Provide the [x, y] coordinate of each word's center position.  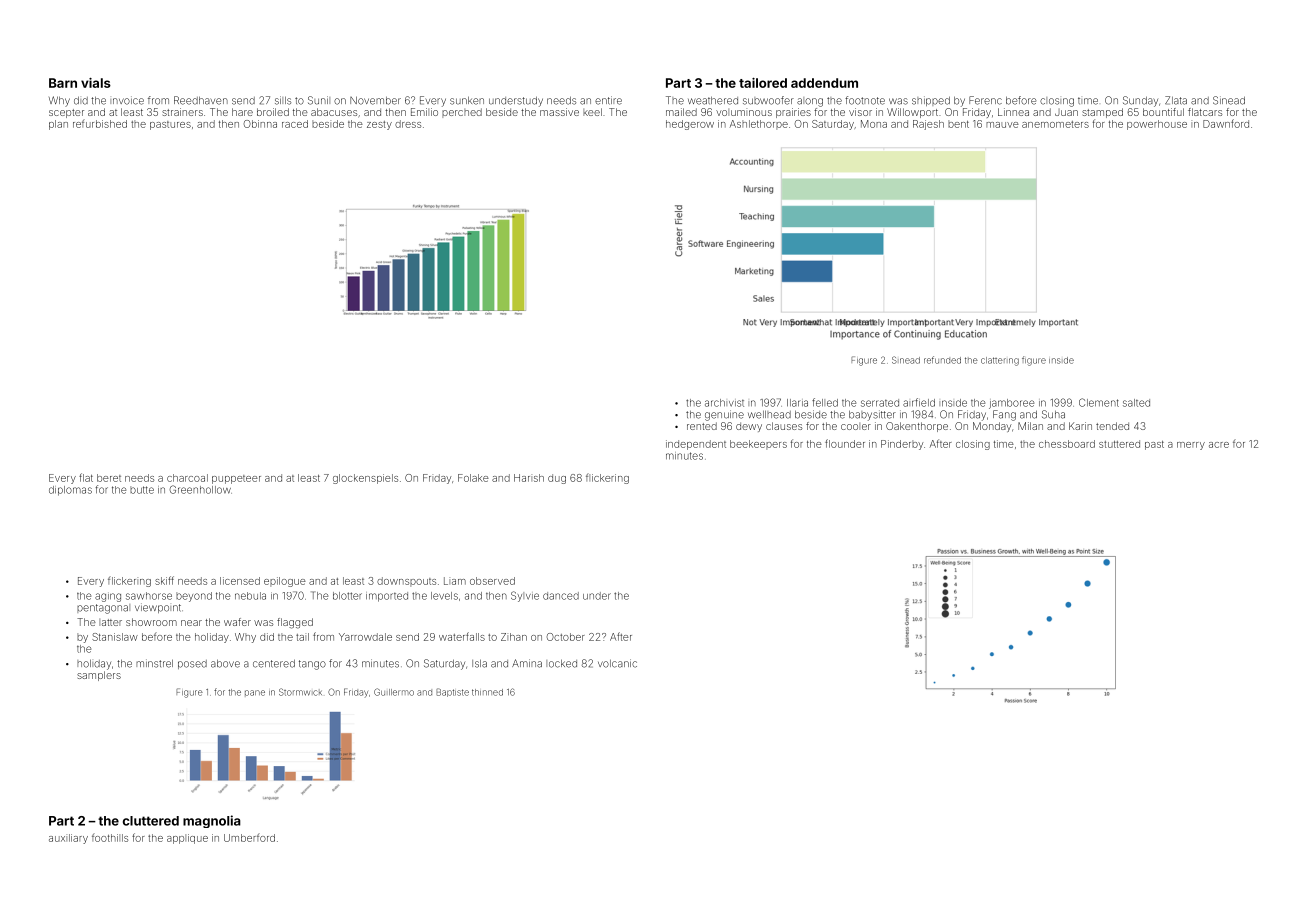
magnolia [212, 821]
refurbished [100, 123]
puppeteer [236, 479]
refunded [942, 360]
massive [559, 112]
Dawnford [1226, 123]
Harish [529, 478]
